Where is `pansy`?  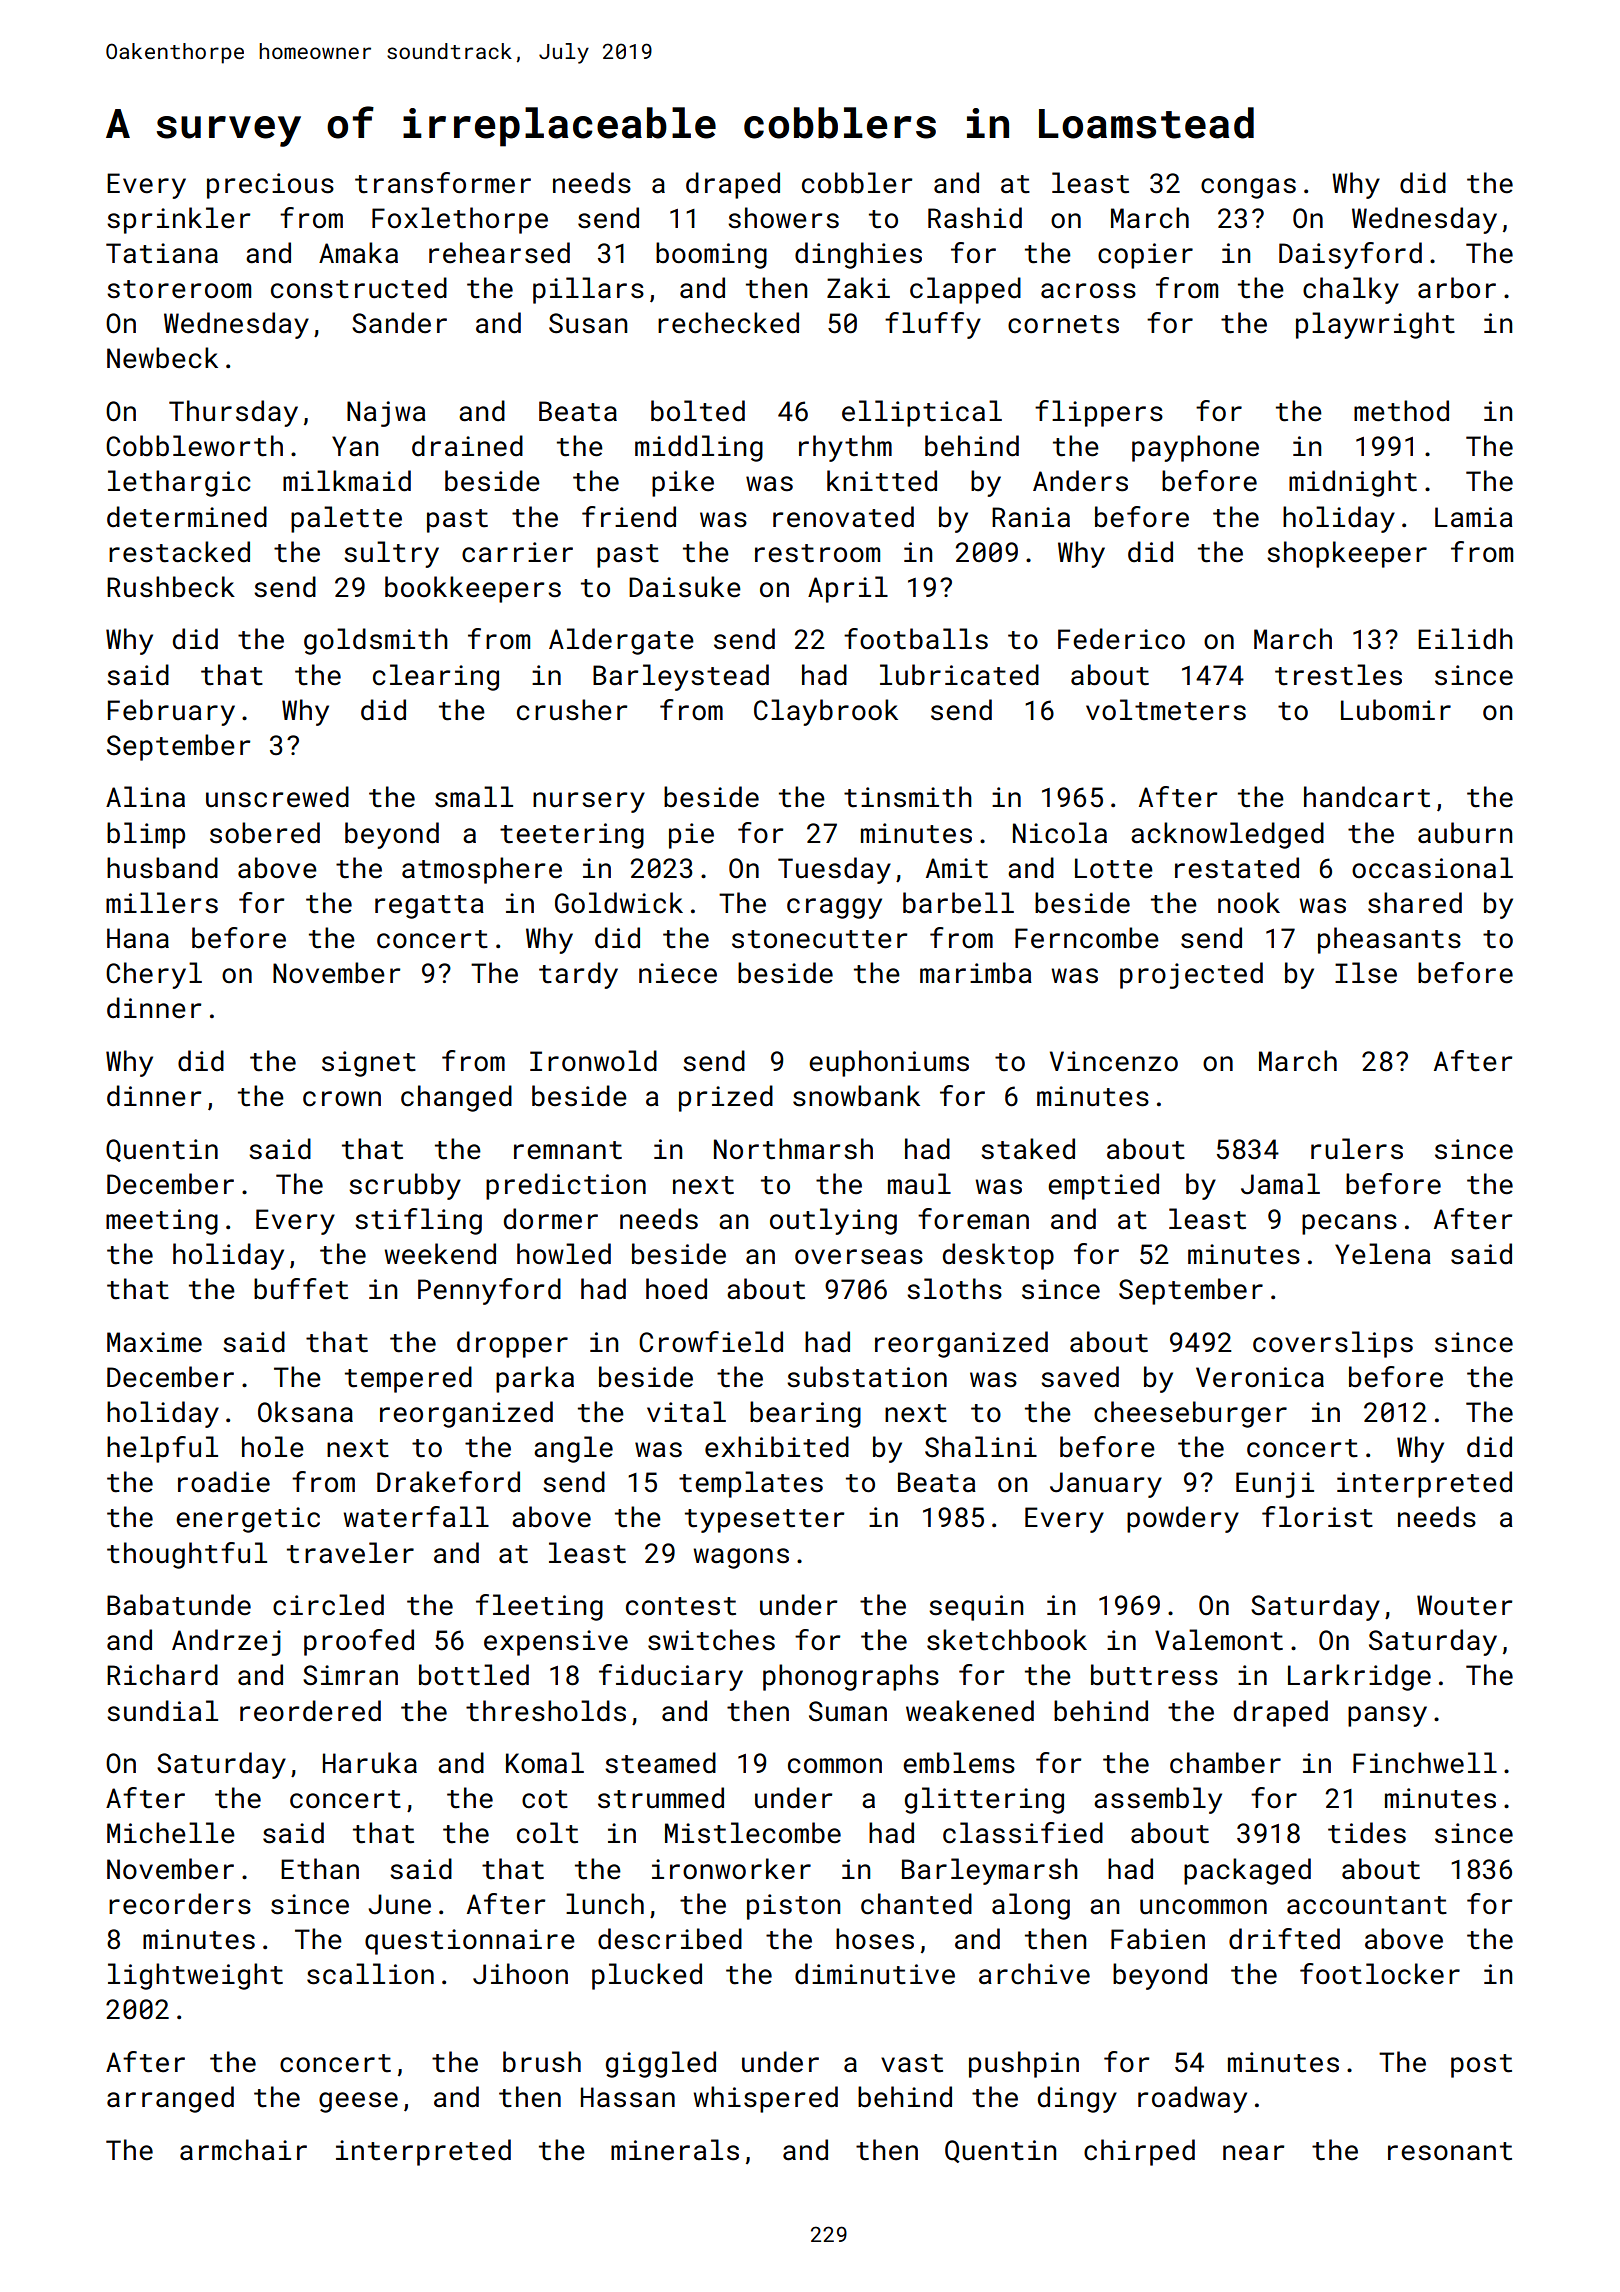 pansy is located at coordinates (1387, 1716).
